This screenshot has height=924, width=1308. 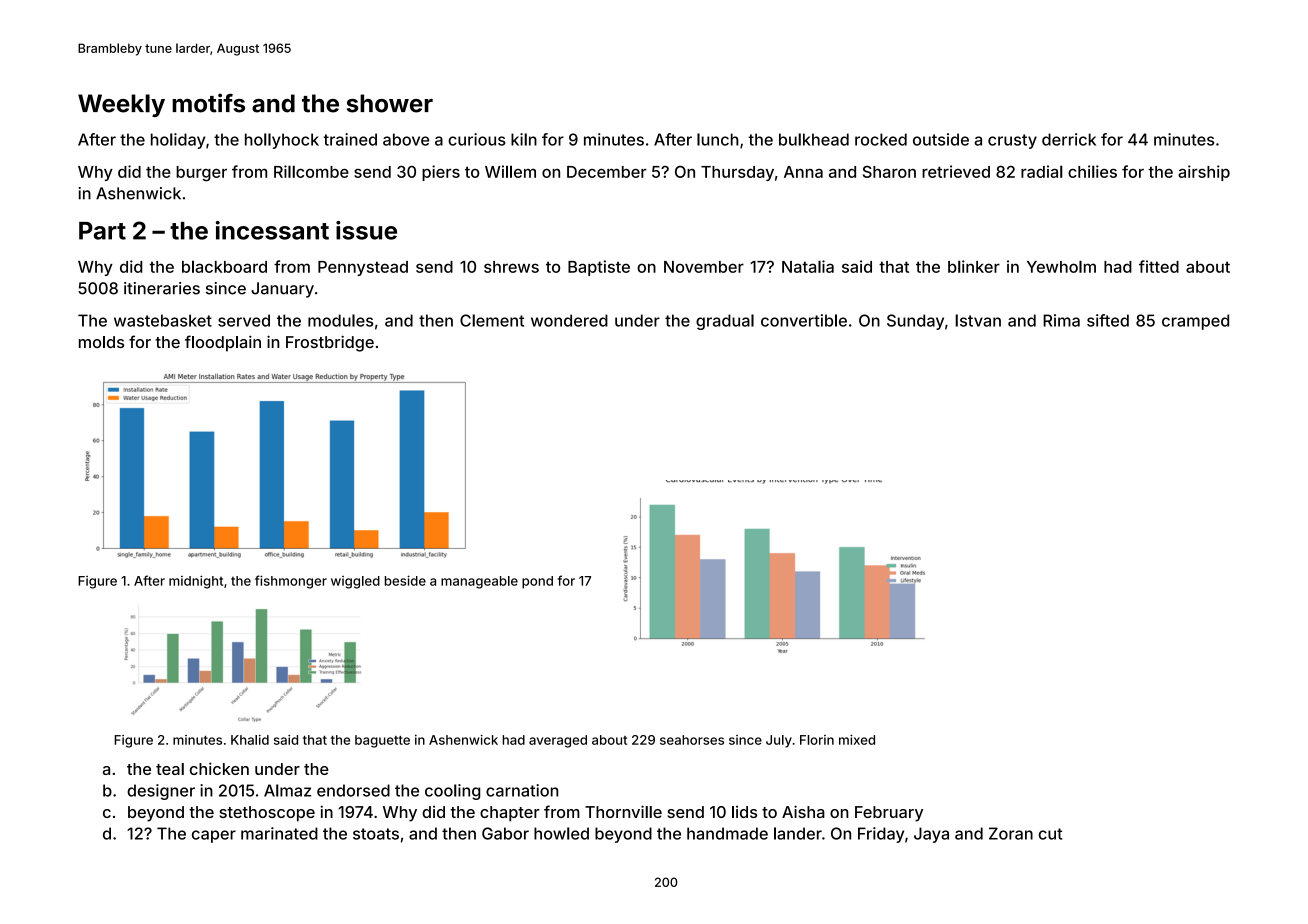 What do you see at coordinates (558, 741) in the screenshot?
I see `averaged` at bounding box center [558, 741].
